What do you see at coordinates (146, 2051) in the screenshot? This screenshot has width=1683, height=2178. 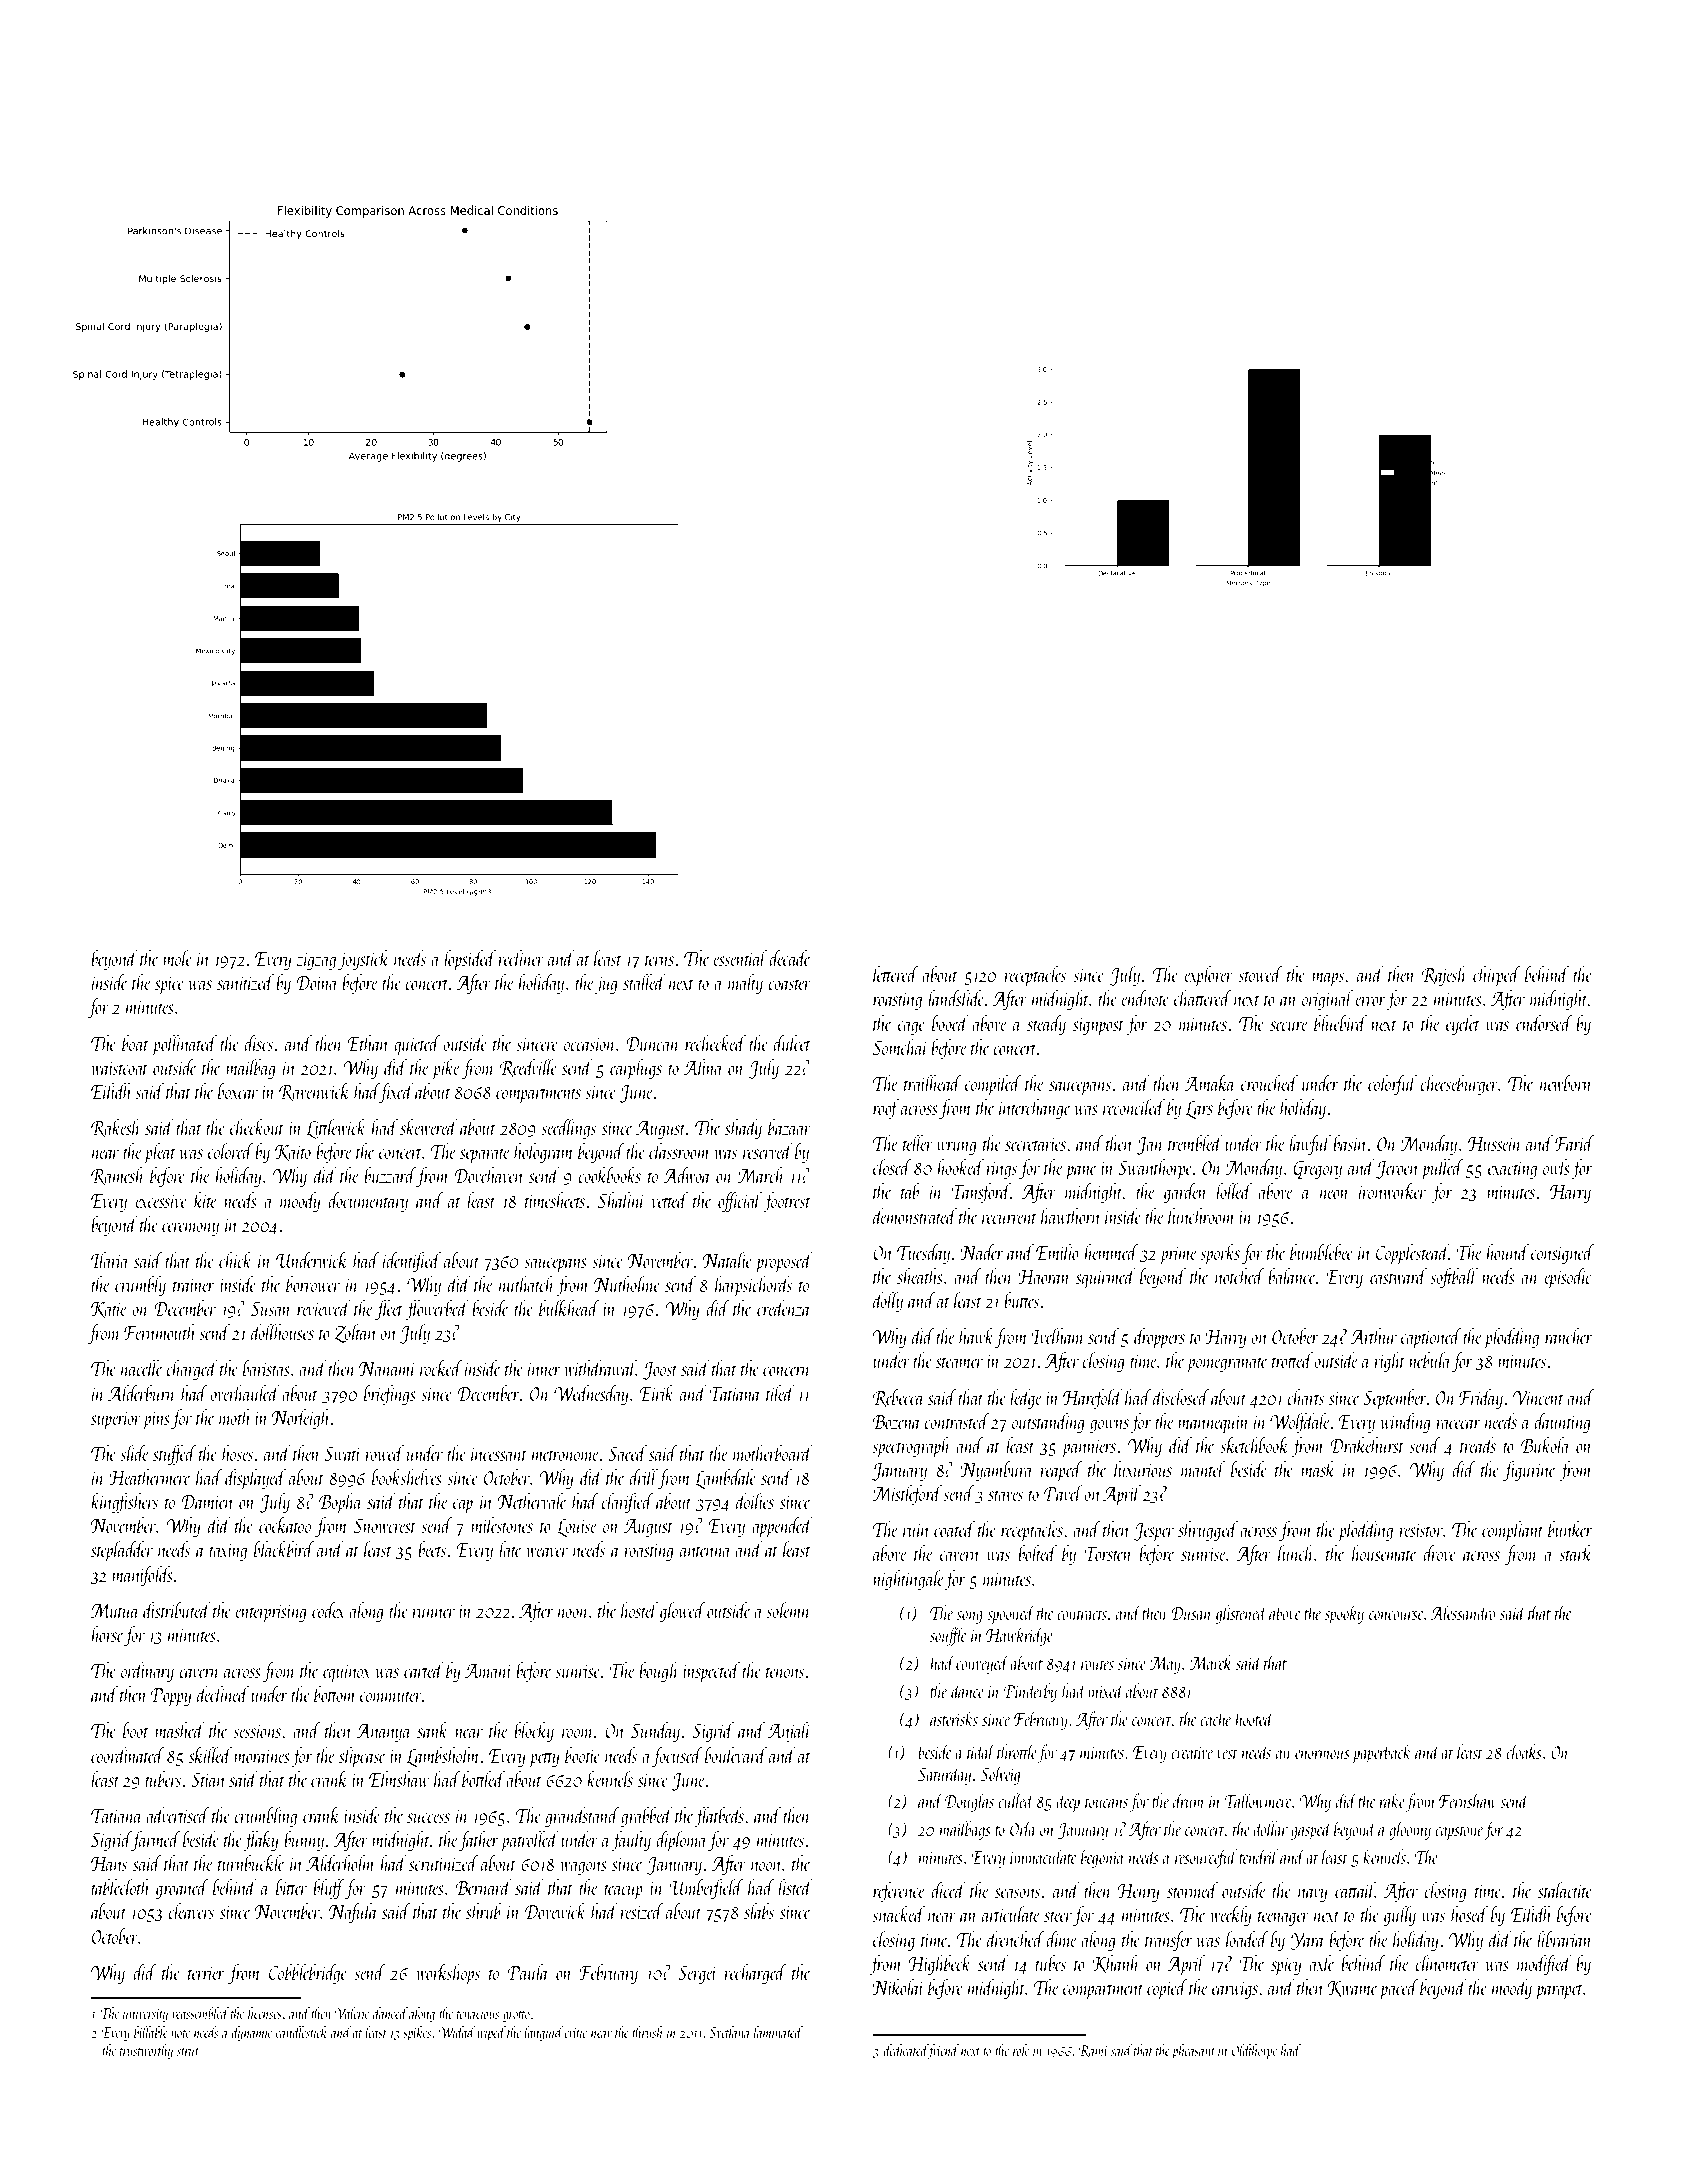 I see `trustworthy` at bounding box center [146, 2051].
